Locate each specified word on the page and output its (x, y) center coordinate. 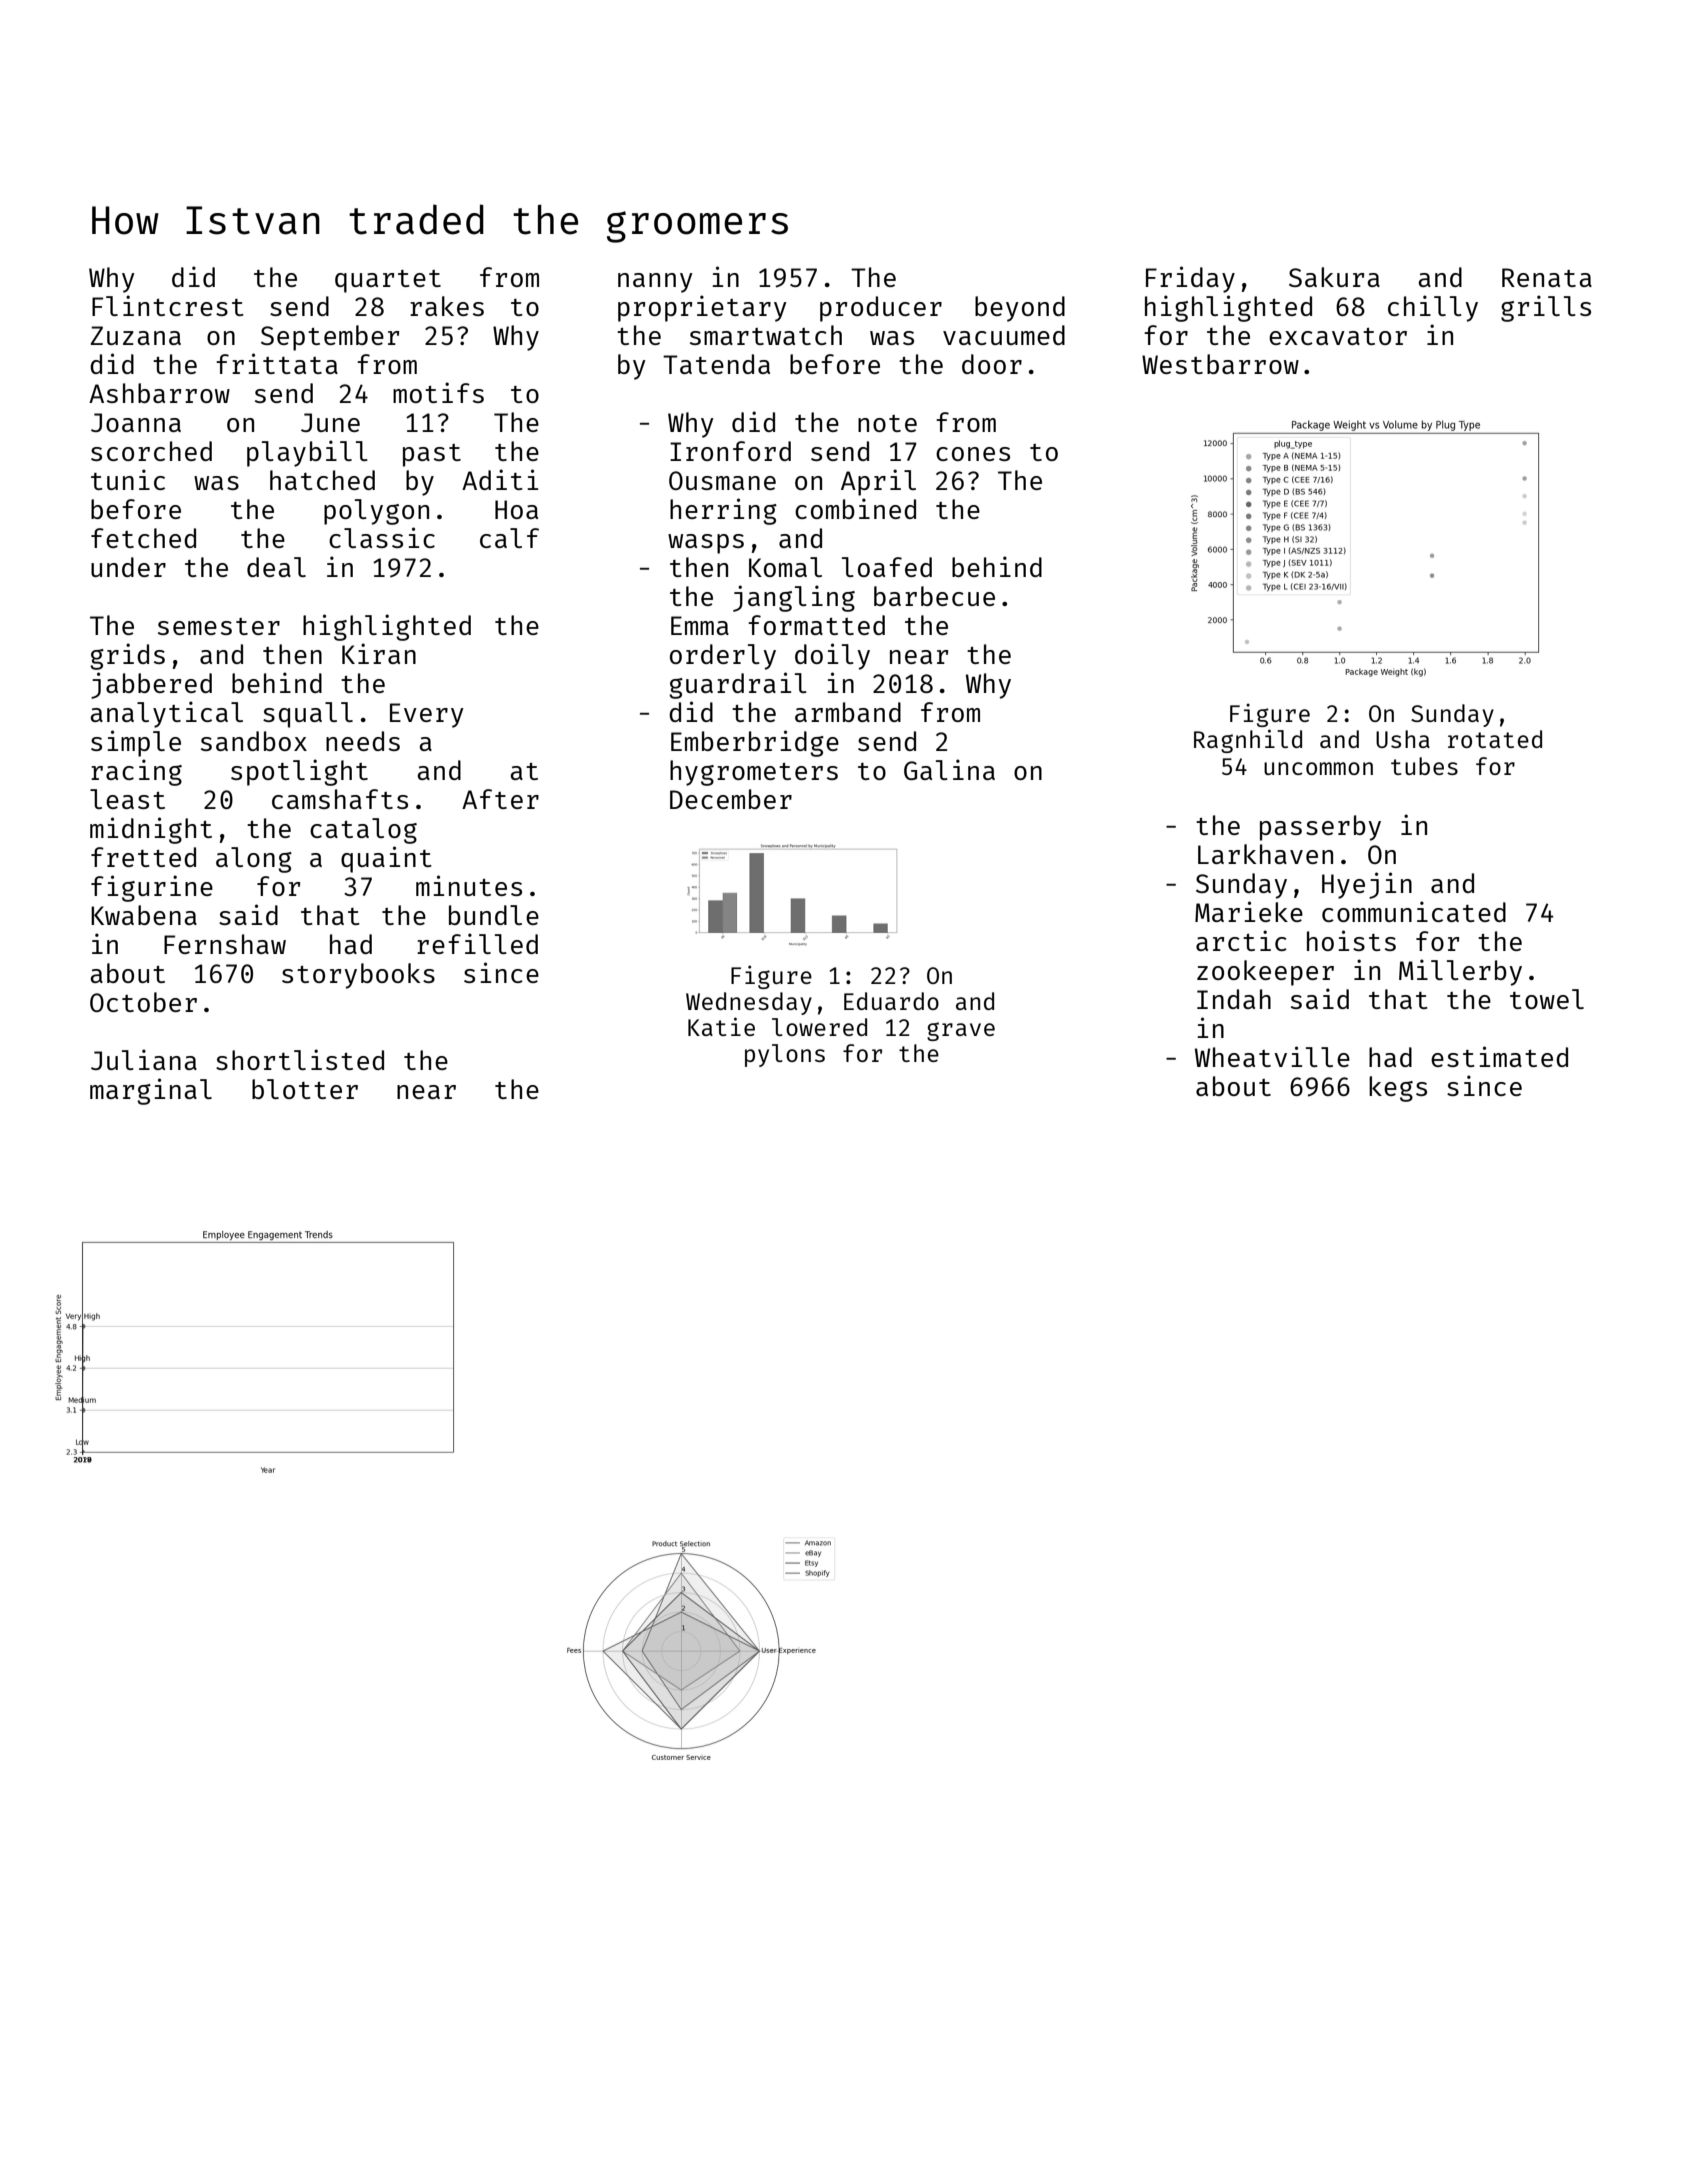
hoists (1351, 940)
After (500, 799)
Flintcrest (167, 305)
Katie (721, 1026)
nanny (655, 283)
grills (1546, 308)
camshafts (340, 799)
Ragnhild (1248, 741)
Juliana (144, 1059)
